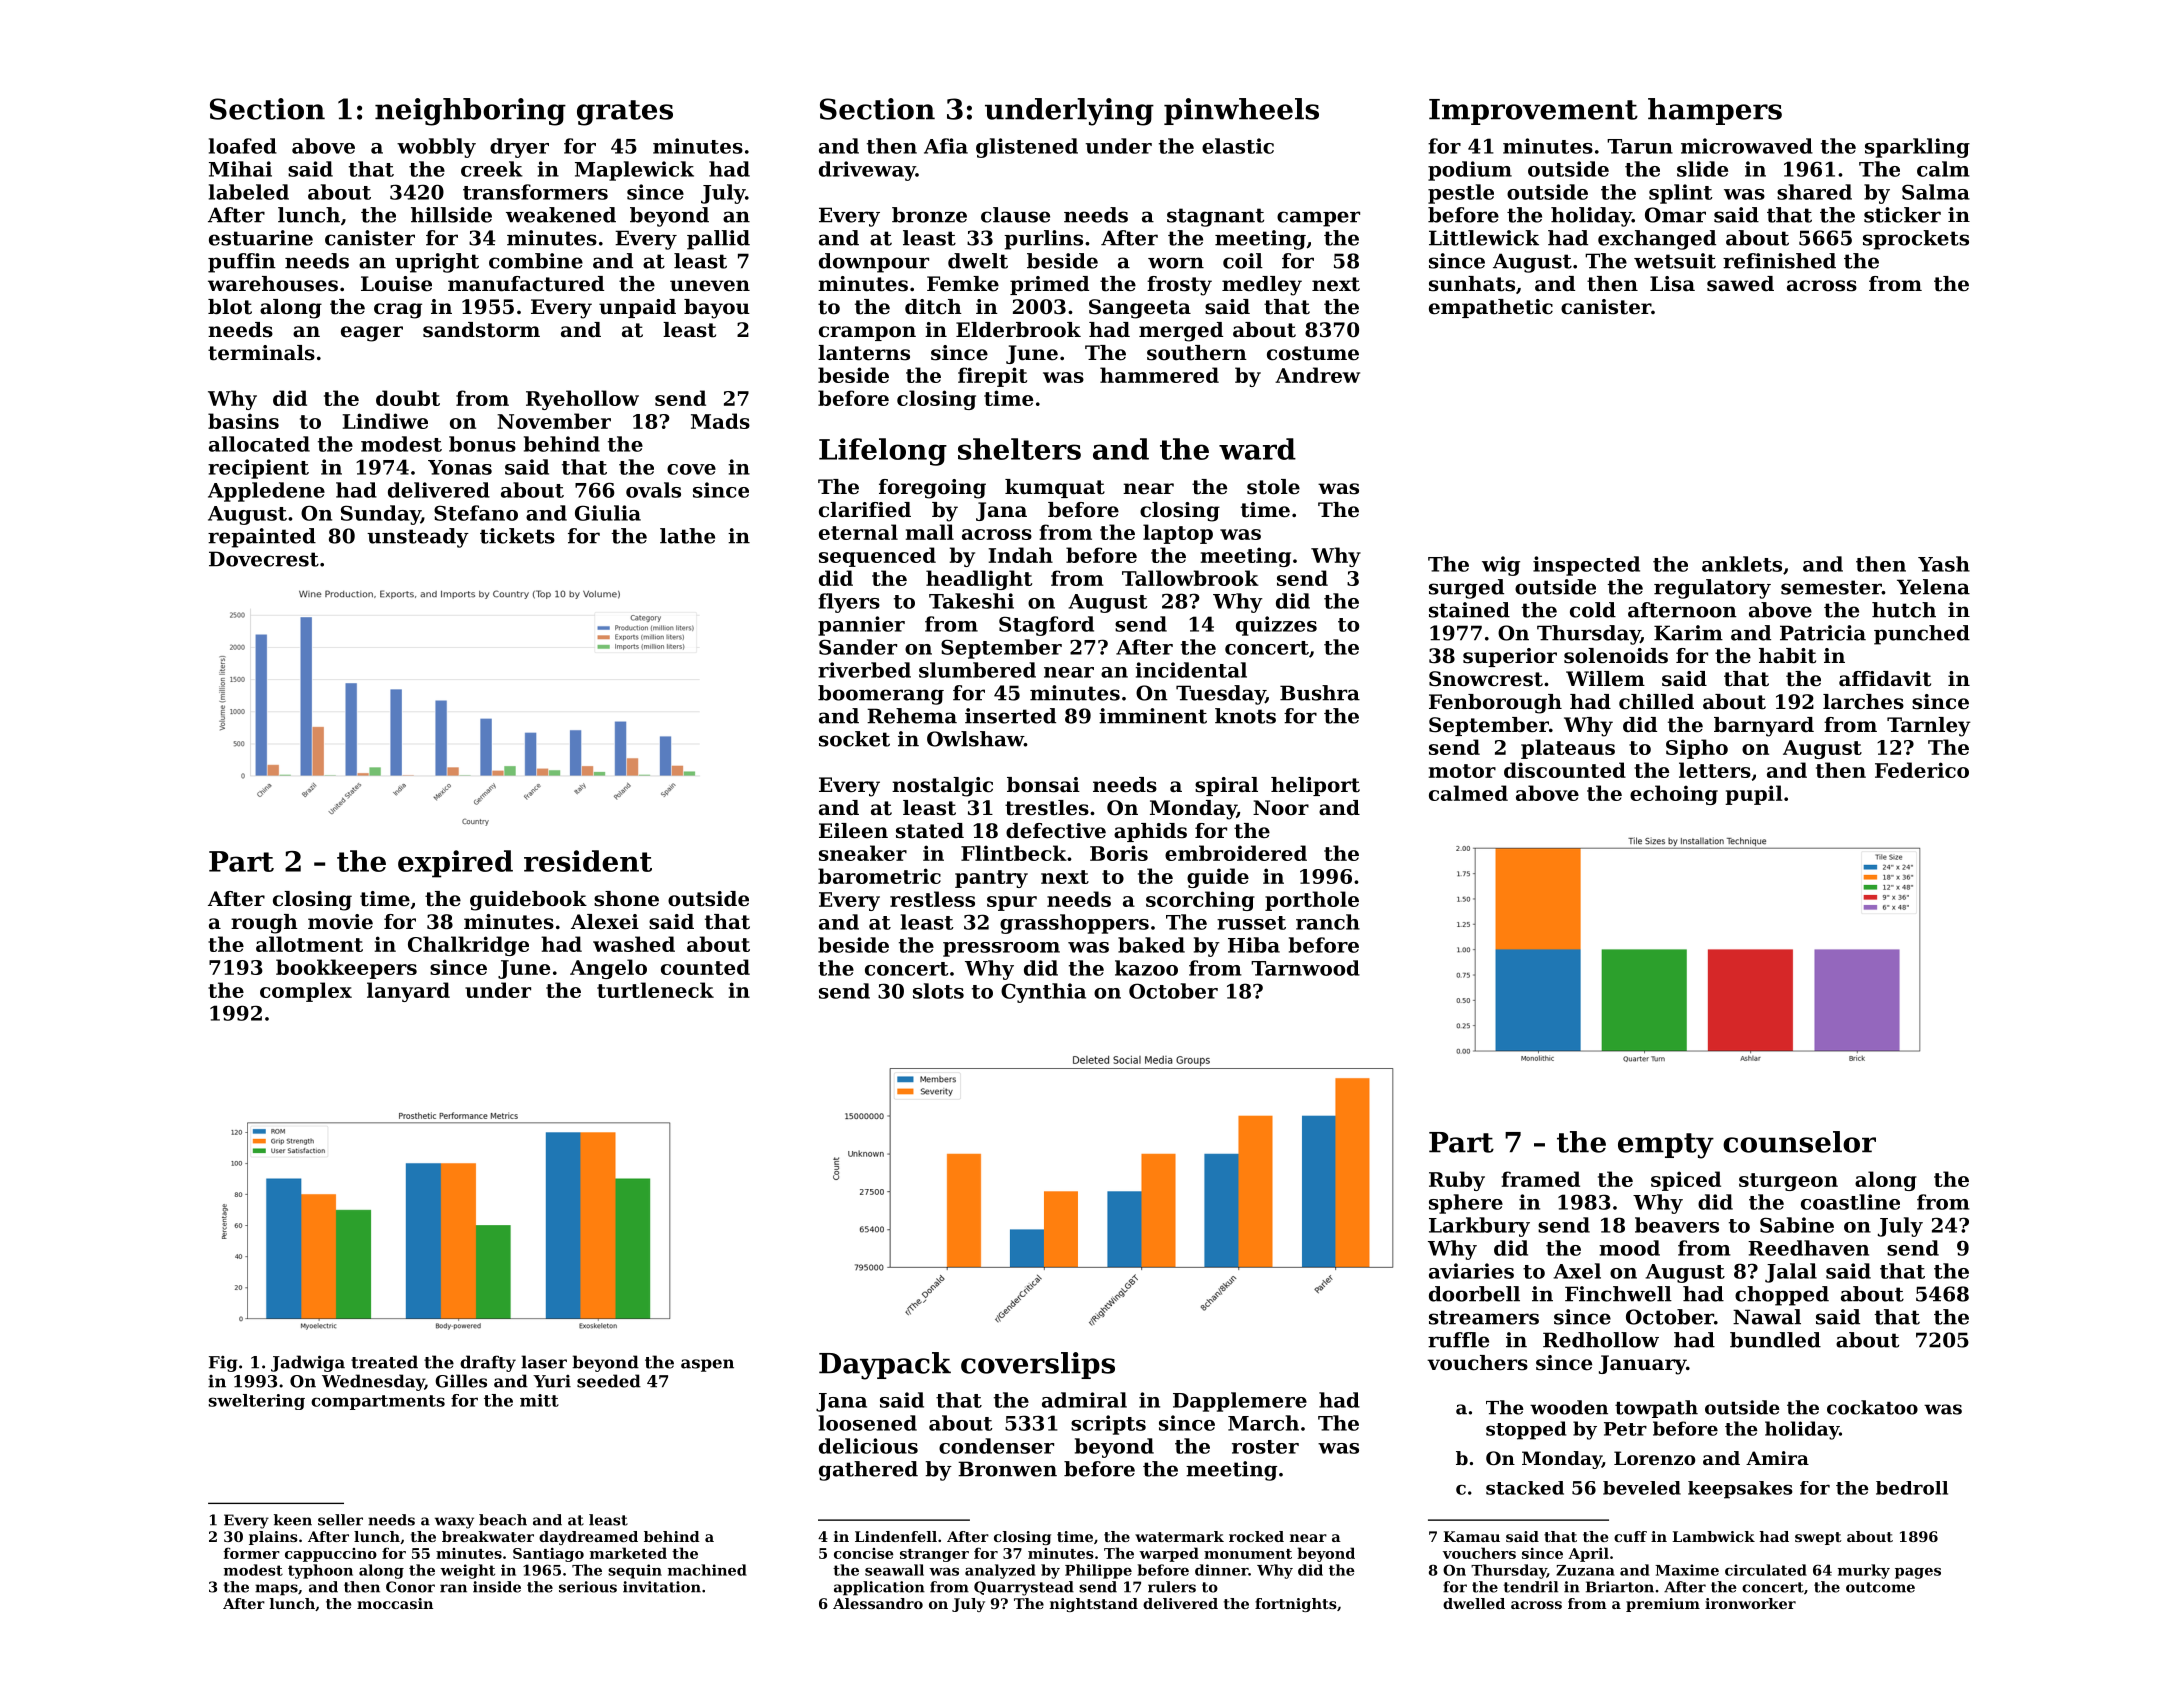 The height and width of the screenshot is (1683, 2178). Describe the element at coordinates (561, 215) in the screenshot. I see `weakened` at that location.
